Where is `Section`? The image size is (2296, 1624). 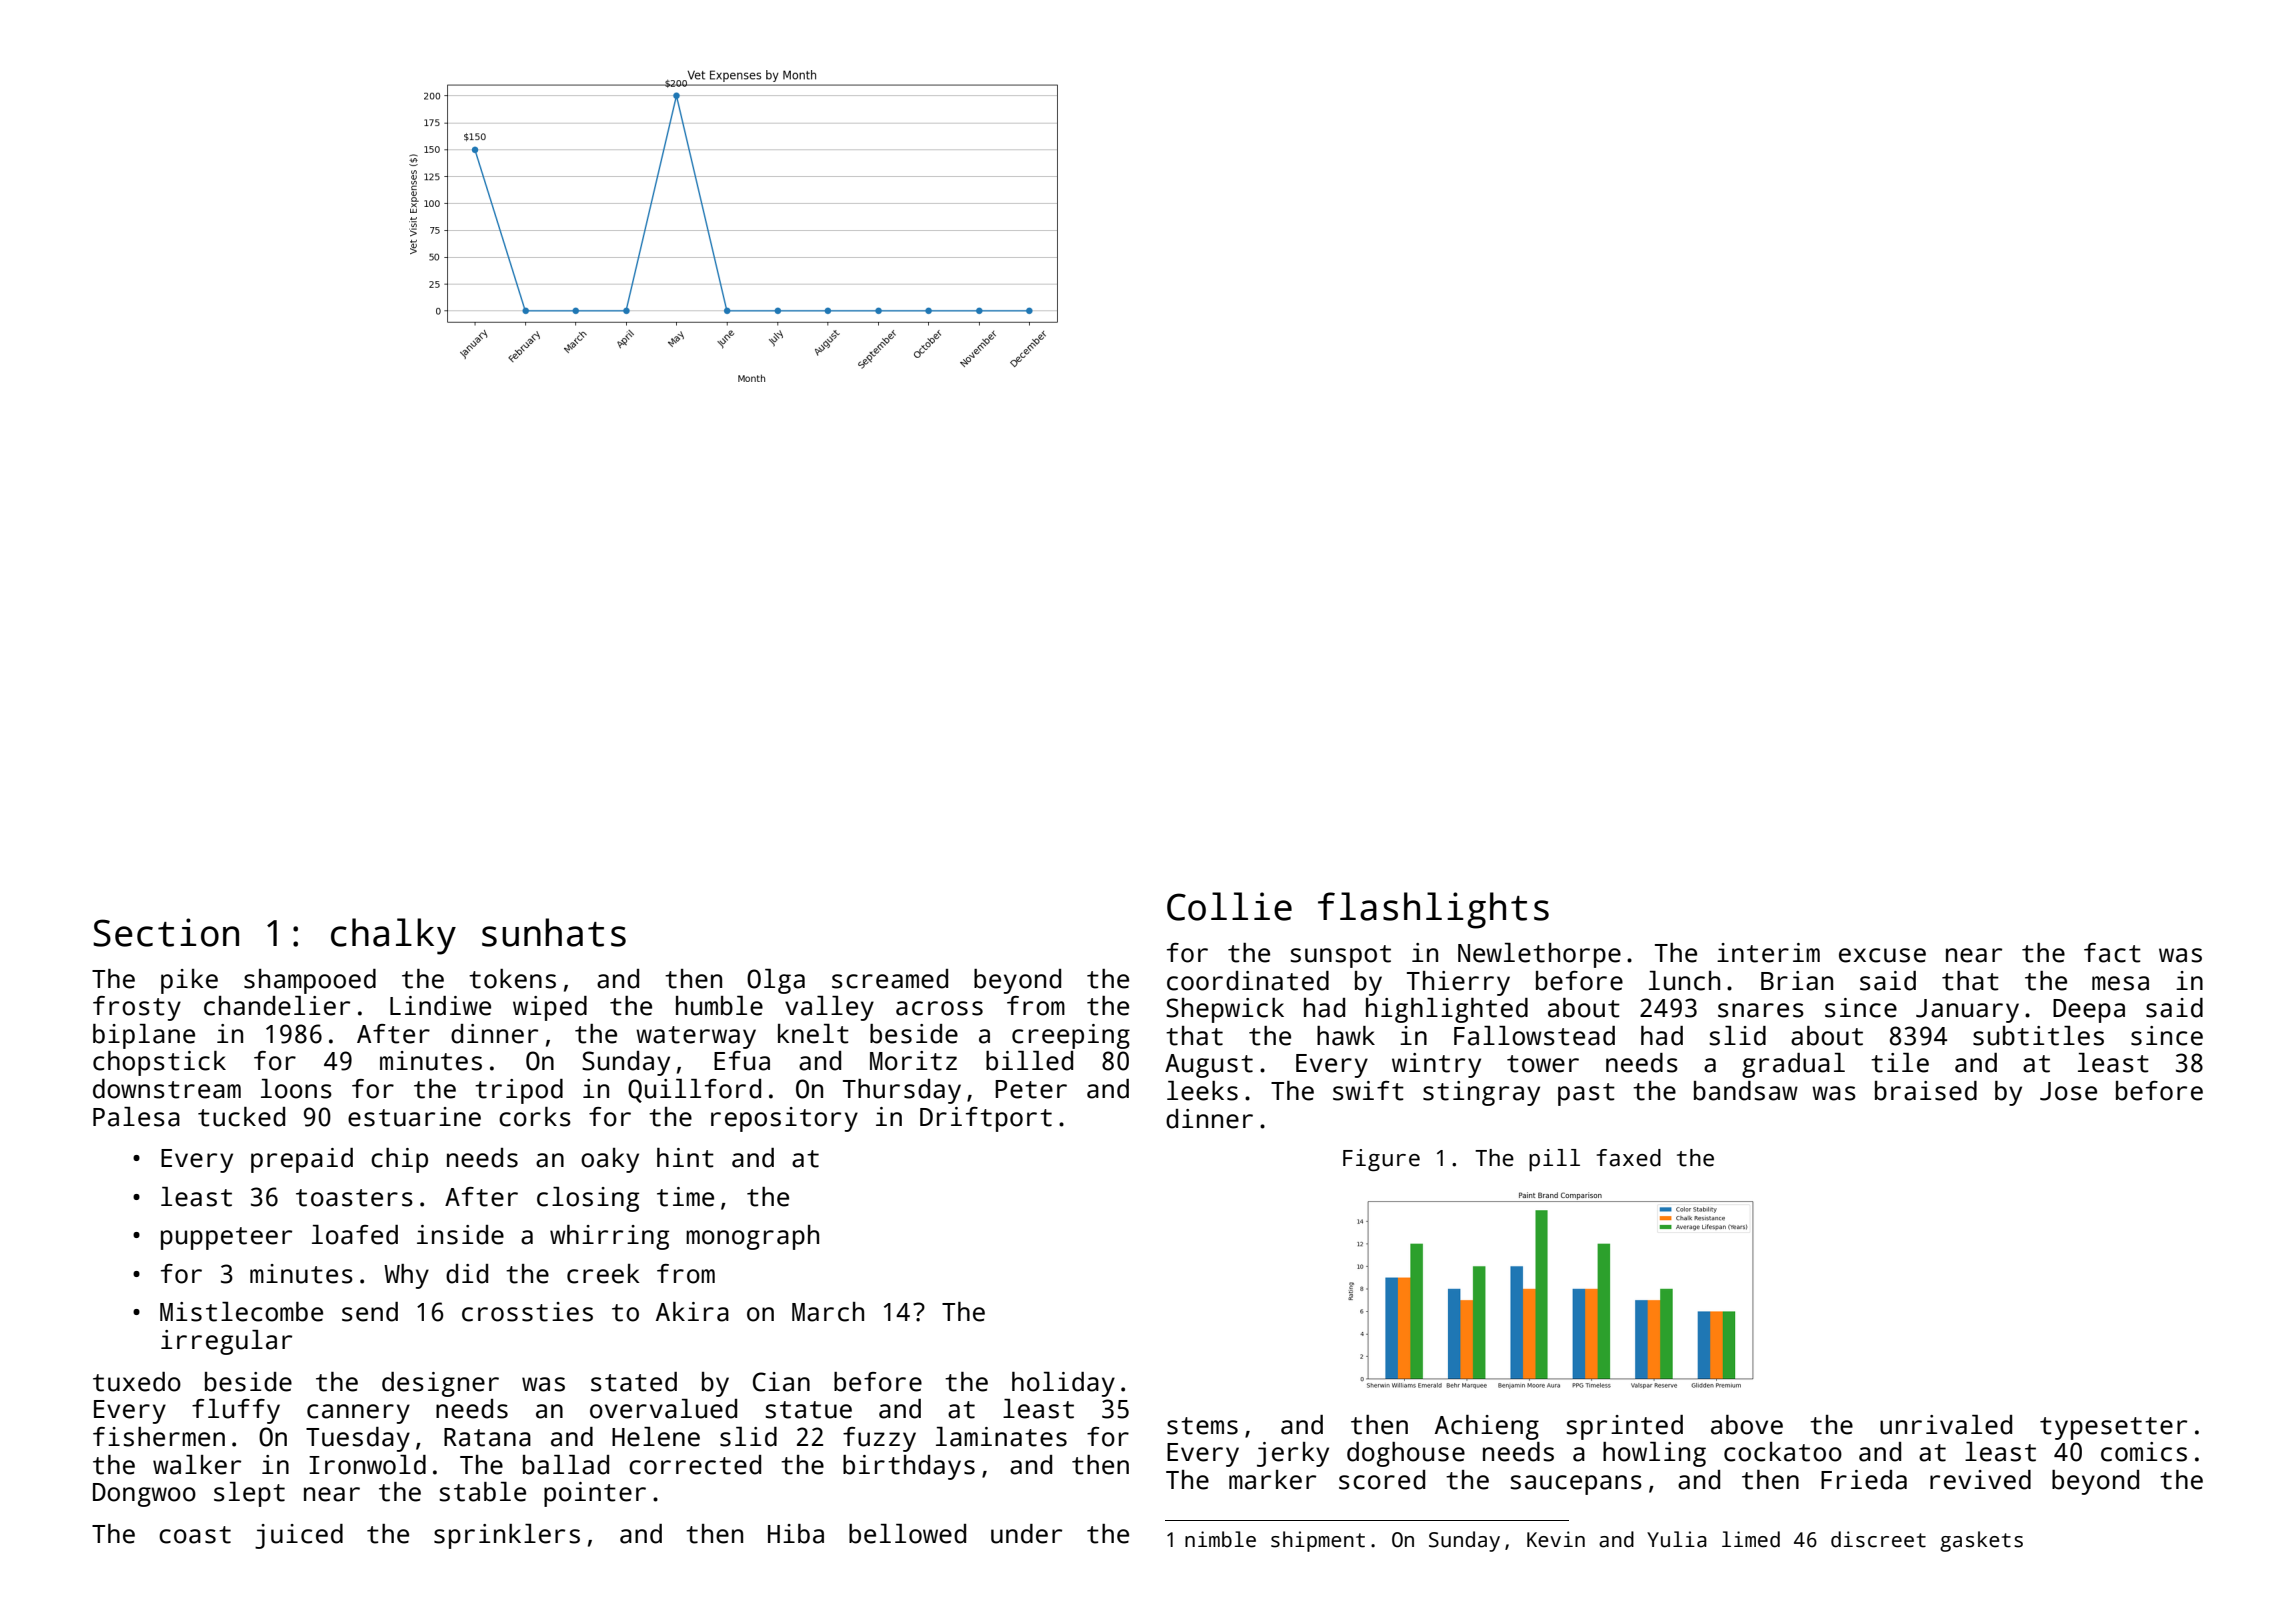
Section is located at coordinates (166, 932).
